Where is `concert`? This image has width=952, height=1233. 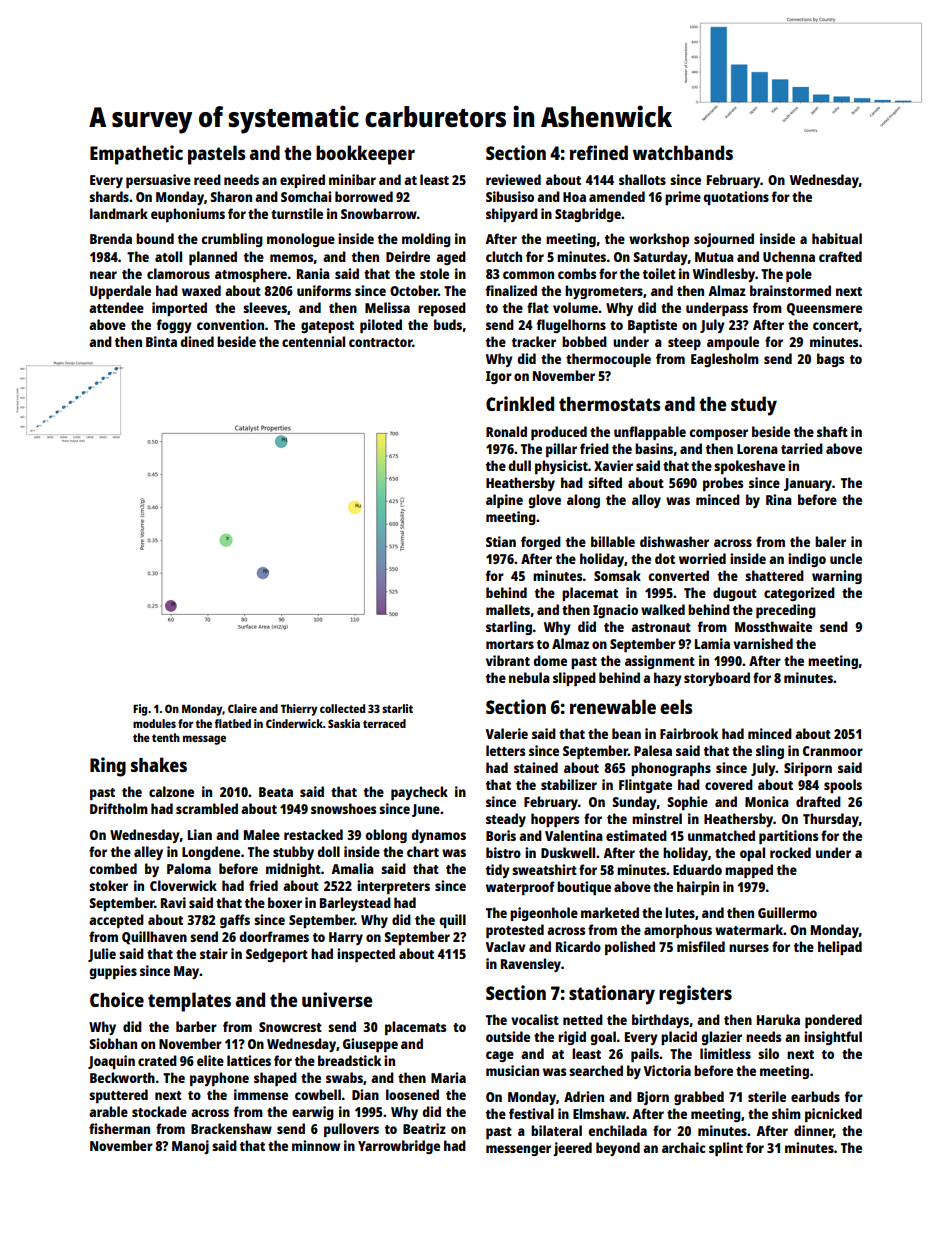
concert is located at coordinates (836, 325).
